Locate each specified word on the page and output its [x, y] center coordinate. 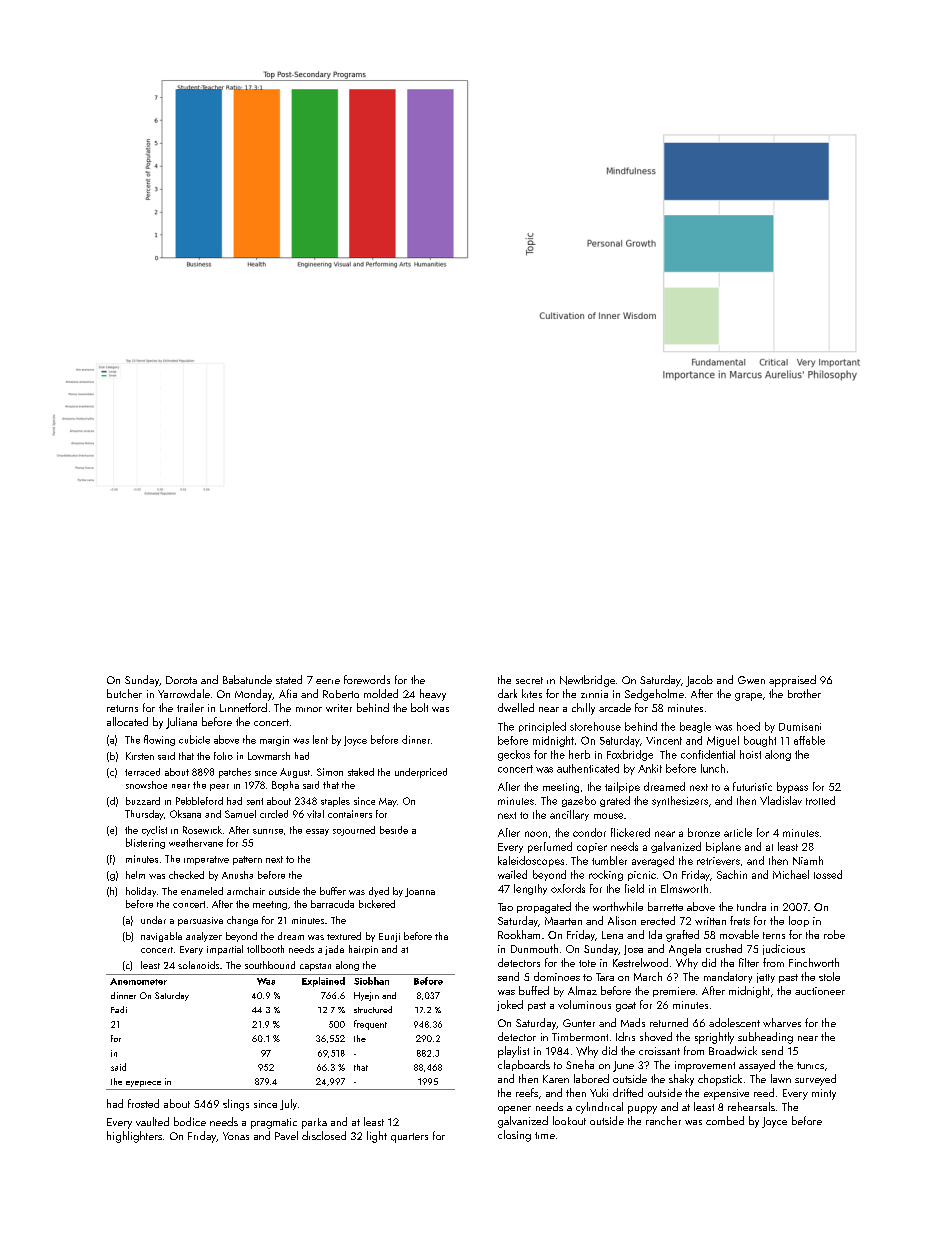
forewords [367, 679]
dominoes [557, 976]
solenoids [198, 965]
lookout [569, 1120]
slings [236, 1105]
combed [725, 1120]
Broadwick [733, 1050]
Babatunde [247, 679]
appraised [792, 681]
